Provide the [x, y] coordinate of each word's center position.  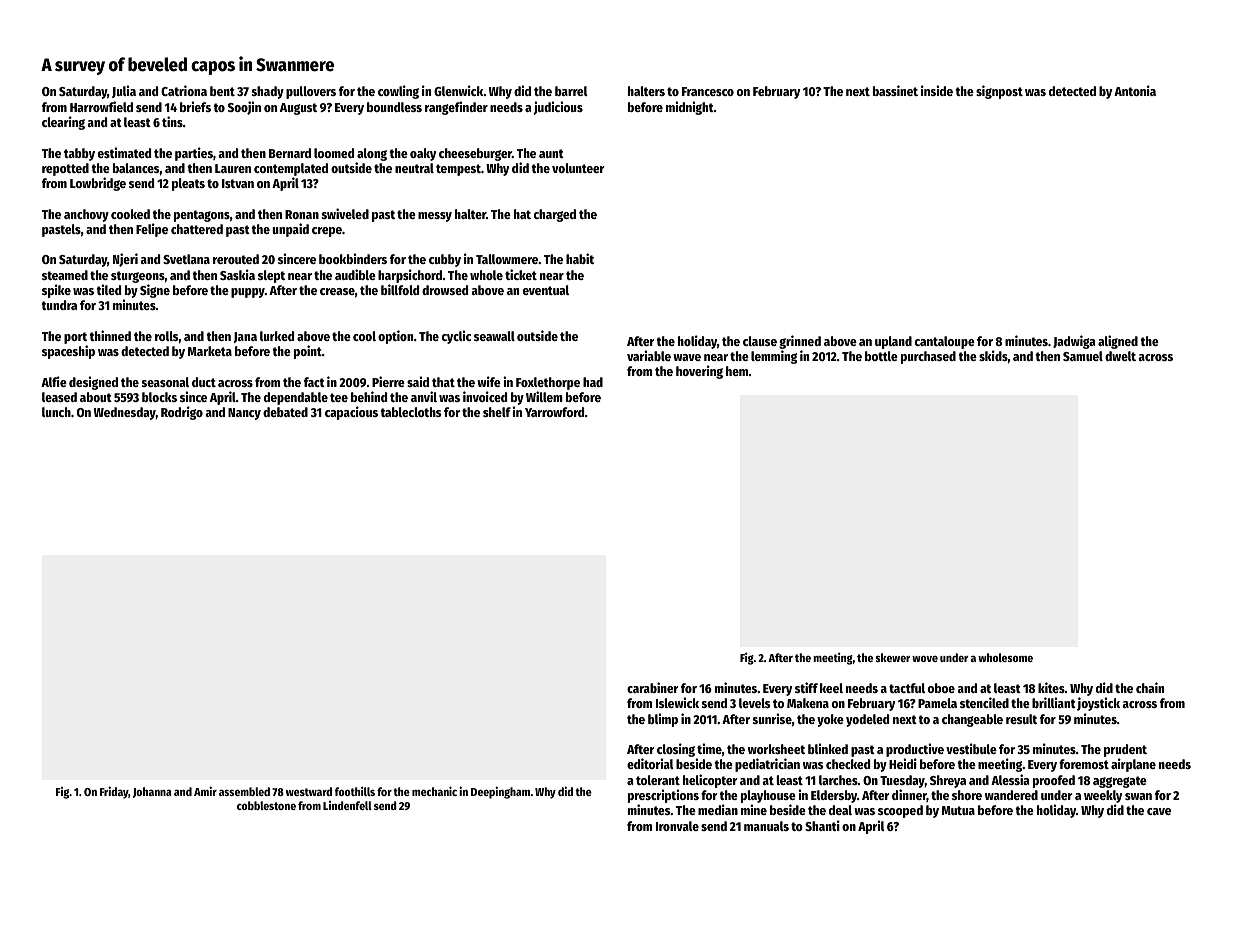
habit [580, 258]
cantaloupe [945, 342]
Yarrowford [554, 412]
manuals [766, 826]
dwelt [1120, 356]
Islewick [677, 702]
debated [285, 412]
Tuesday [902, 781]
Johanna [152, 792]
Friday [114, 792]
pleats [188, 184]
